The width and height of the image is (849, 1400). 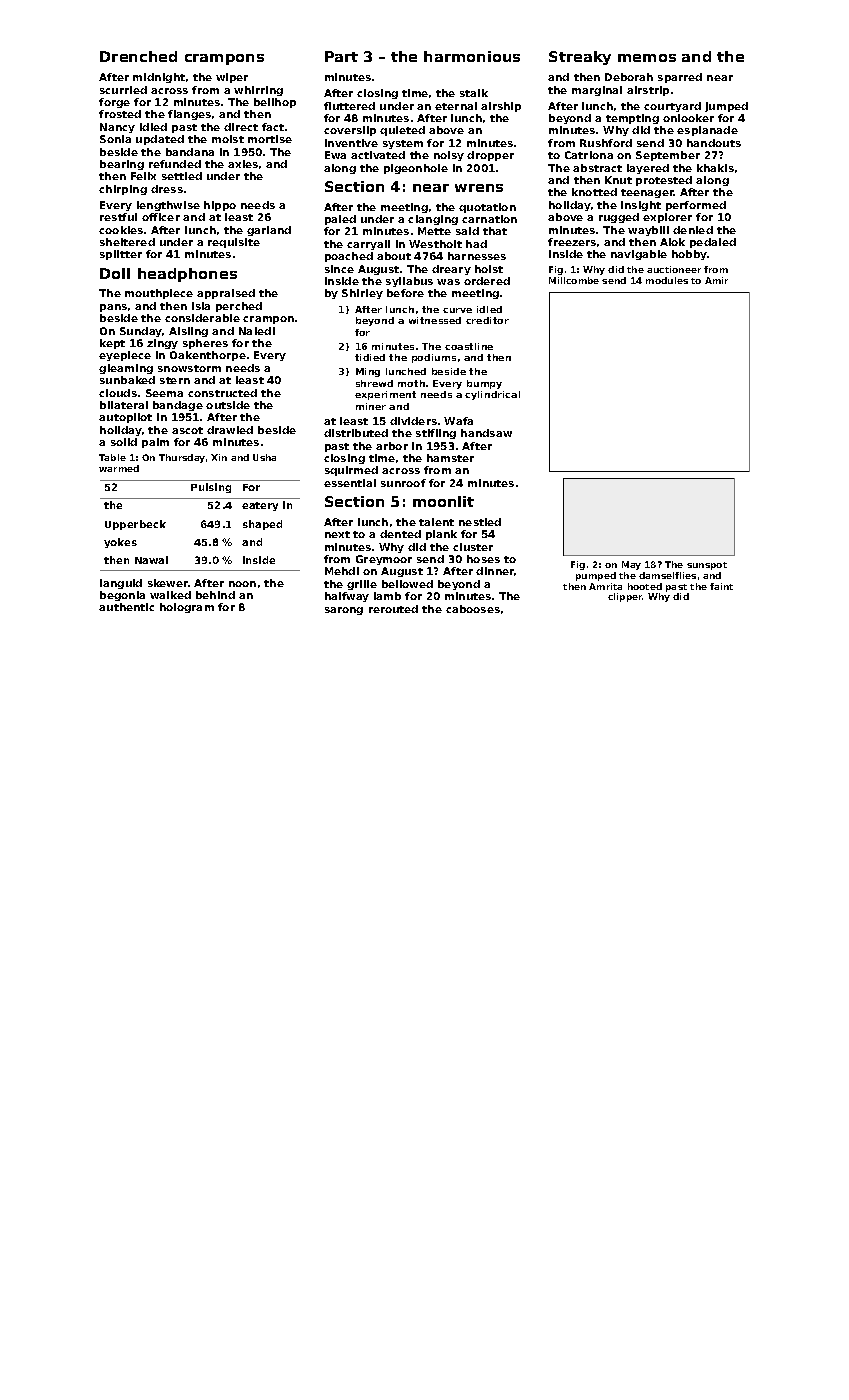 I want to click on pedaled, so click(x=713, y=243).
